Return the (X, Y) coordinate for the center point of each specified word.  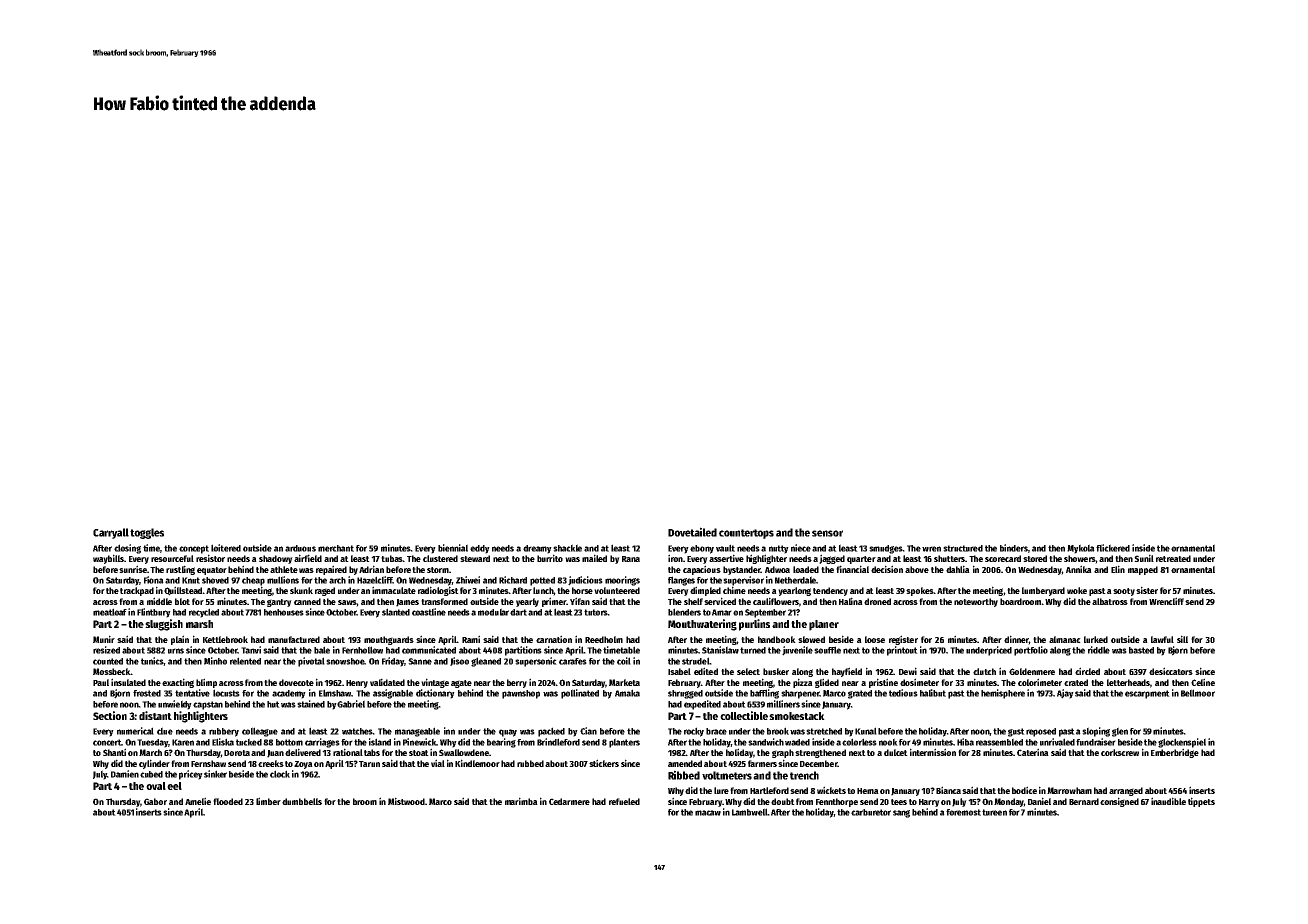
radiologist (438, 591)
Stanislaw (720, 650)
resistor (210, 558)
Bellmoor (1198, 693)
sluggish (164, 625)
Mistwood (406, 801)
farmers (762, 763)
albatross (1110, 601)
